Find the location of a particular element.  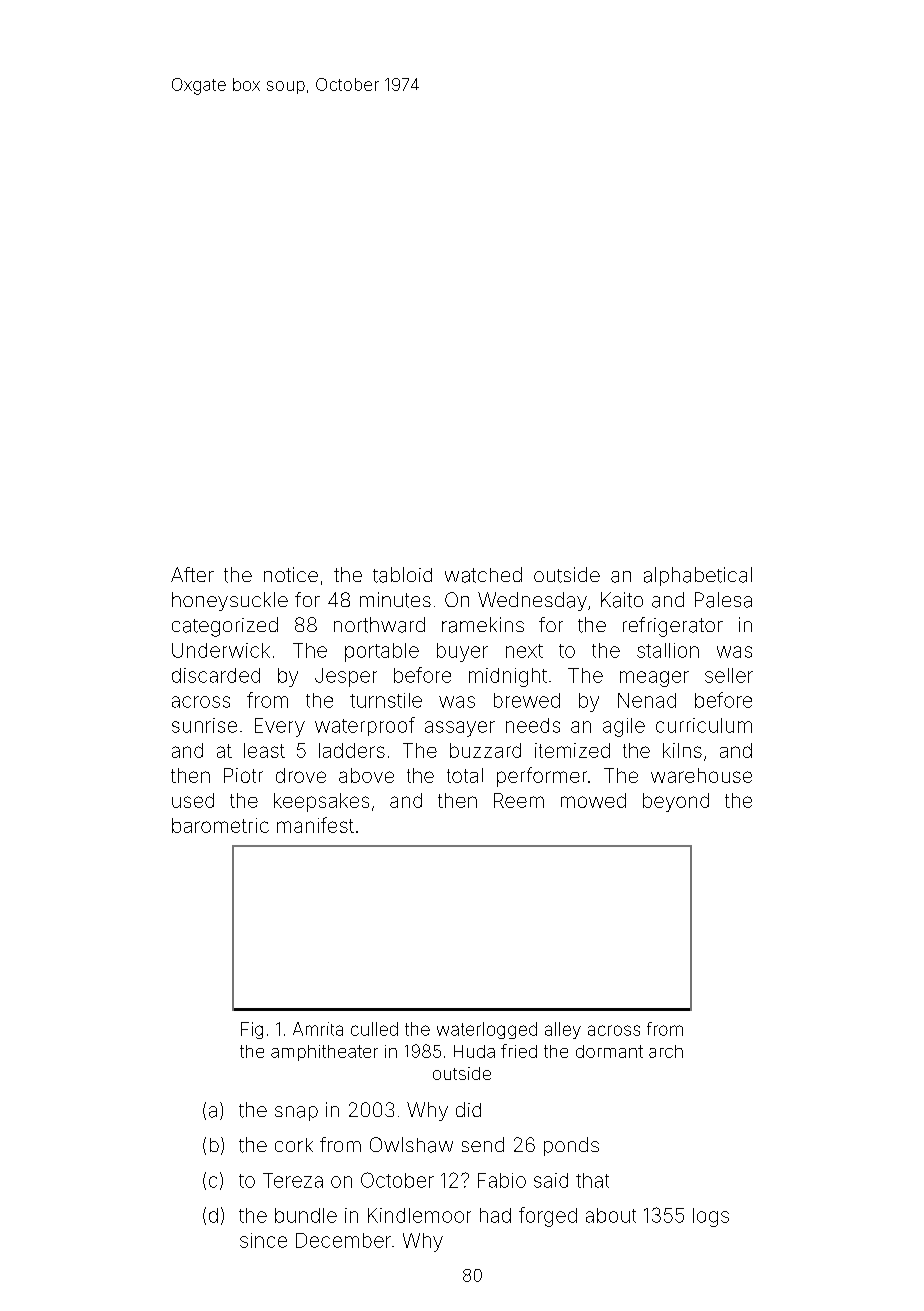

tabloid is located at coordinates (402, 575).
